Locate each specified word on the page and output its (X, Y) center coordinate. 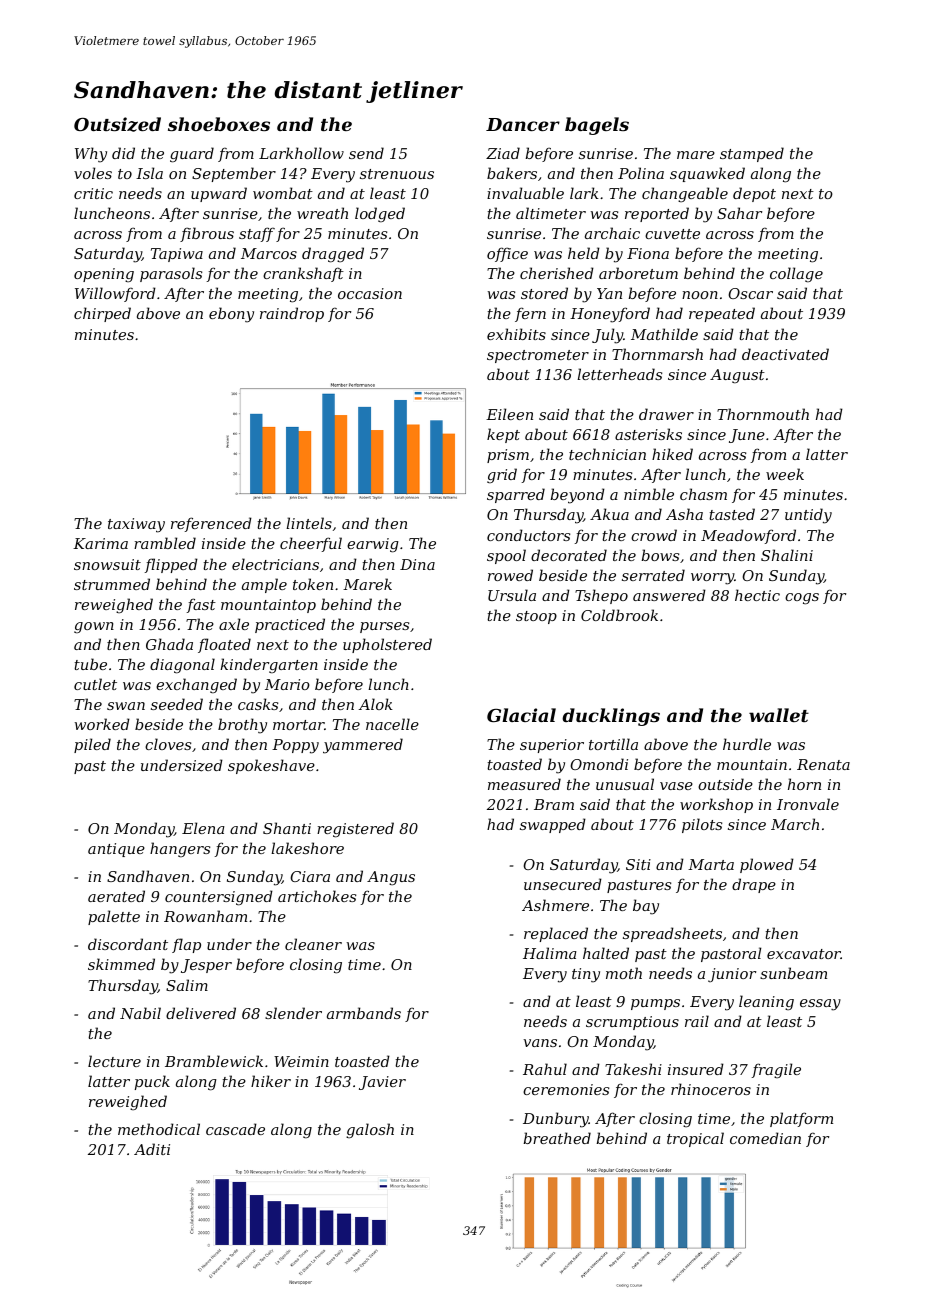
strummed (112, 584)
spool (506, 556)
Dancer (523, 124)
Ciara (310, 876)
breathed (557, 1138)
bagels (597, 126)
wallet (779, 715)
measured (524, 784)
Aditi (152, 1149)
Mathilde (664, 334)
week (785, 474)
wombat (283, 193)
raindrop (292, 314)
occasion (370, 293)
